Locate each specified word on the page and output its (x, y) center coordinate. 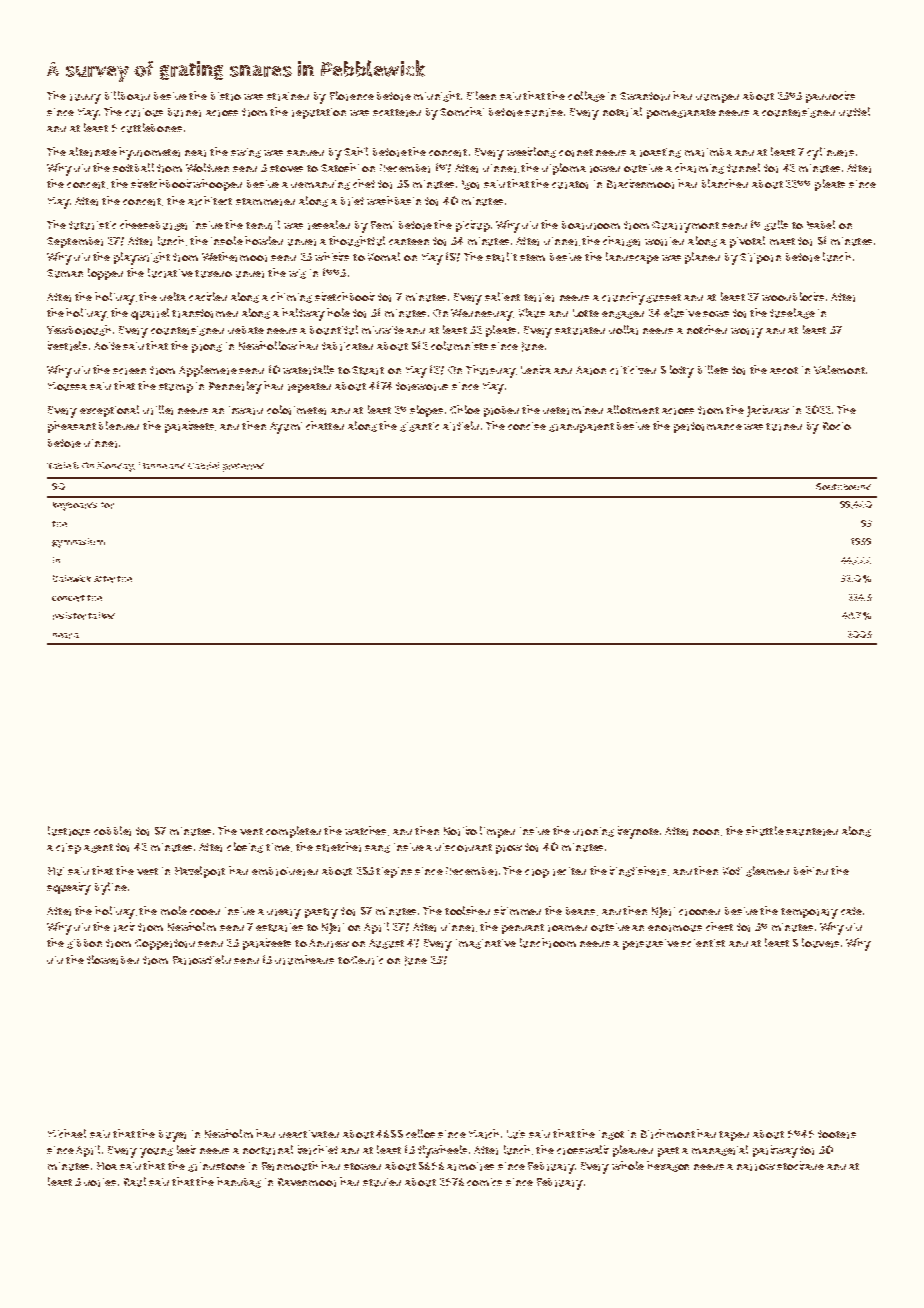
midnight (437, 96)
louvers (820, 943)
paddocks (830, 97)
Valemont (839, 369)
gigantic (419, 427)
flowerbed (113, 960)
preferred (243, 467)
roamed (567, 928)
